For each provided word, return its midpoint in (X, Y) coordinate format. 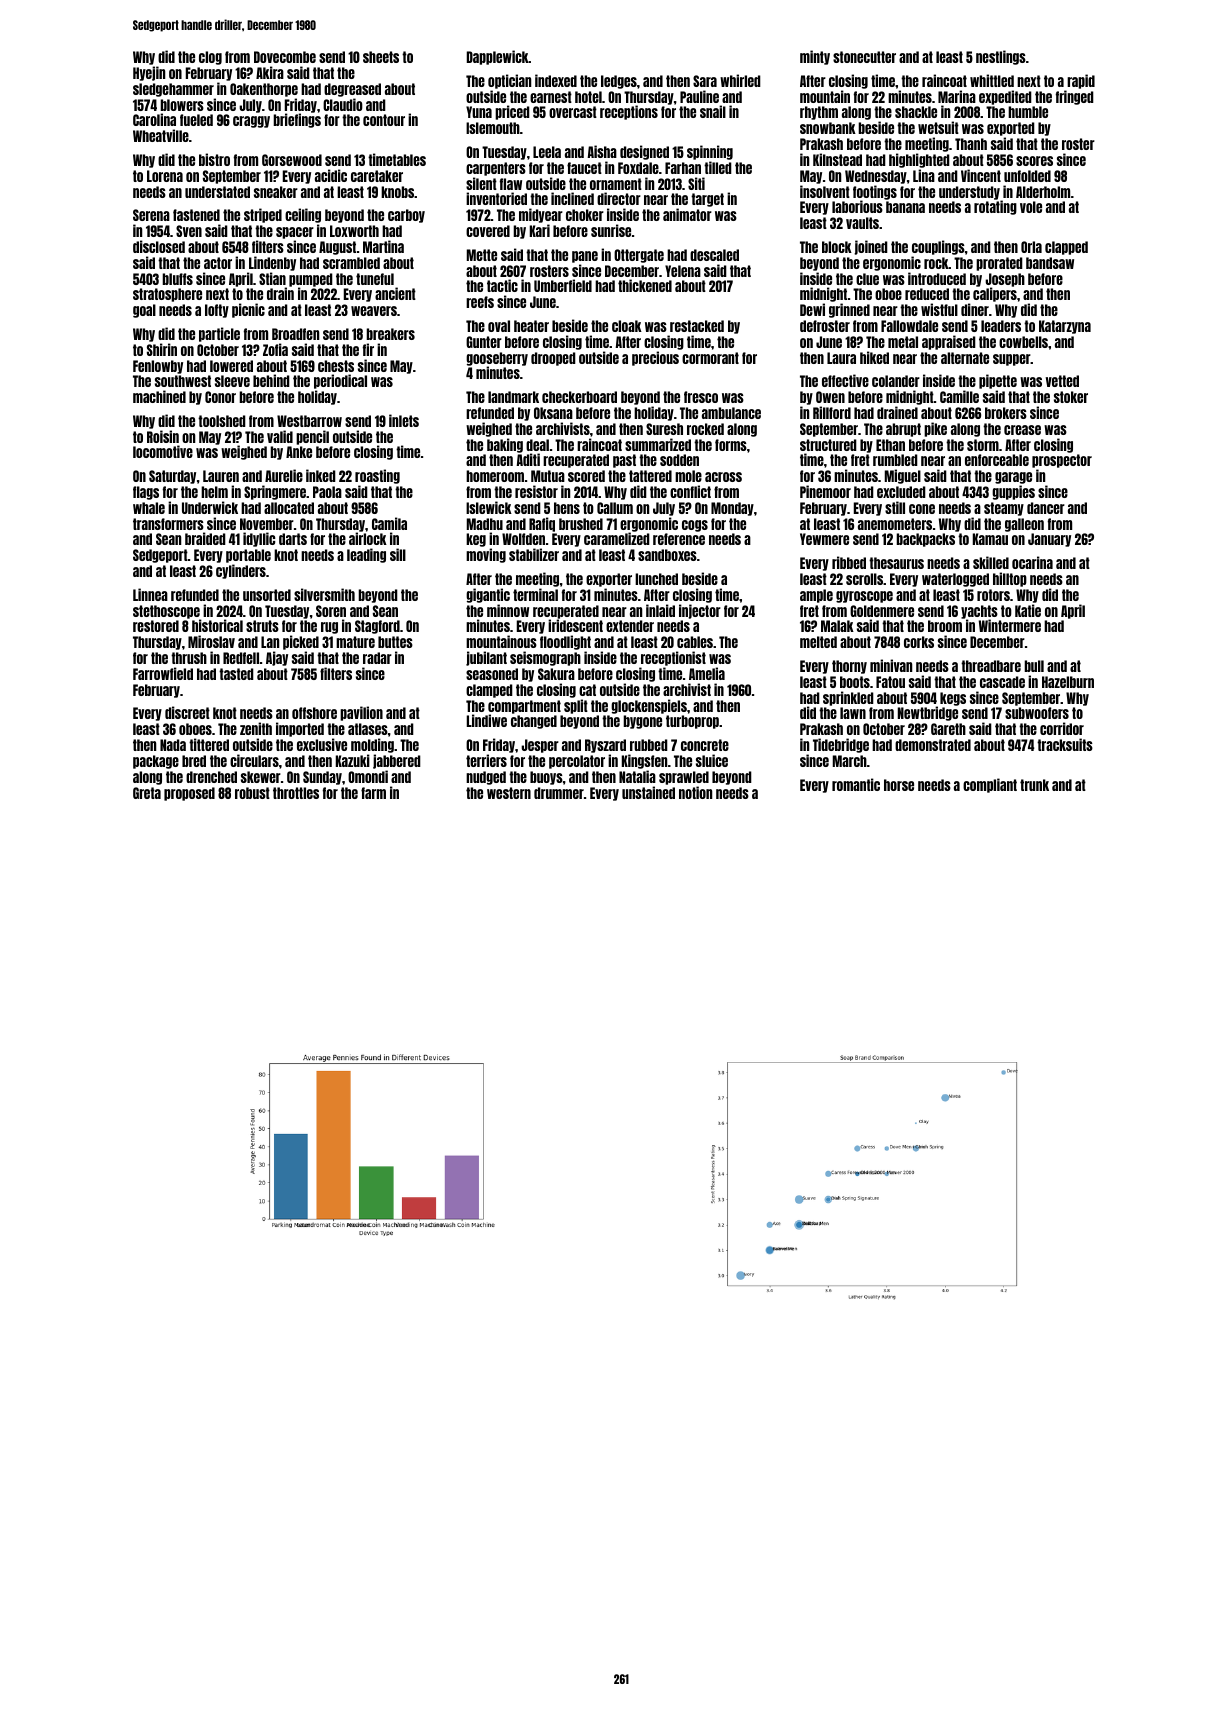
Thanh (971, 144)
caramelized (617, 539)
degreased (352, 90)
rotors (993, 595)
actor (218, 263)
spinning (710, 152)
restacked (697, 326)
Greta (147, 793)
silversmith (324, 594)
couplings (938, 247)
